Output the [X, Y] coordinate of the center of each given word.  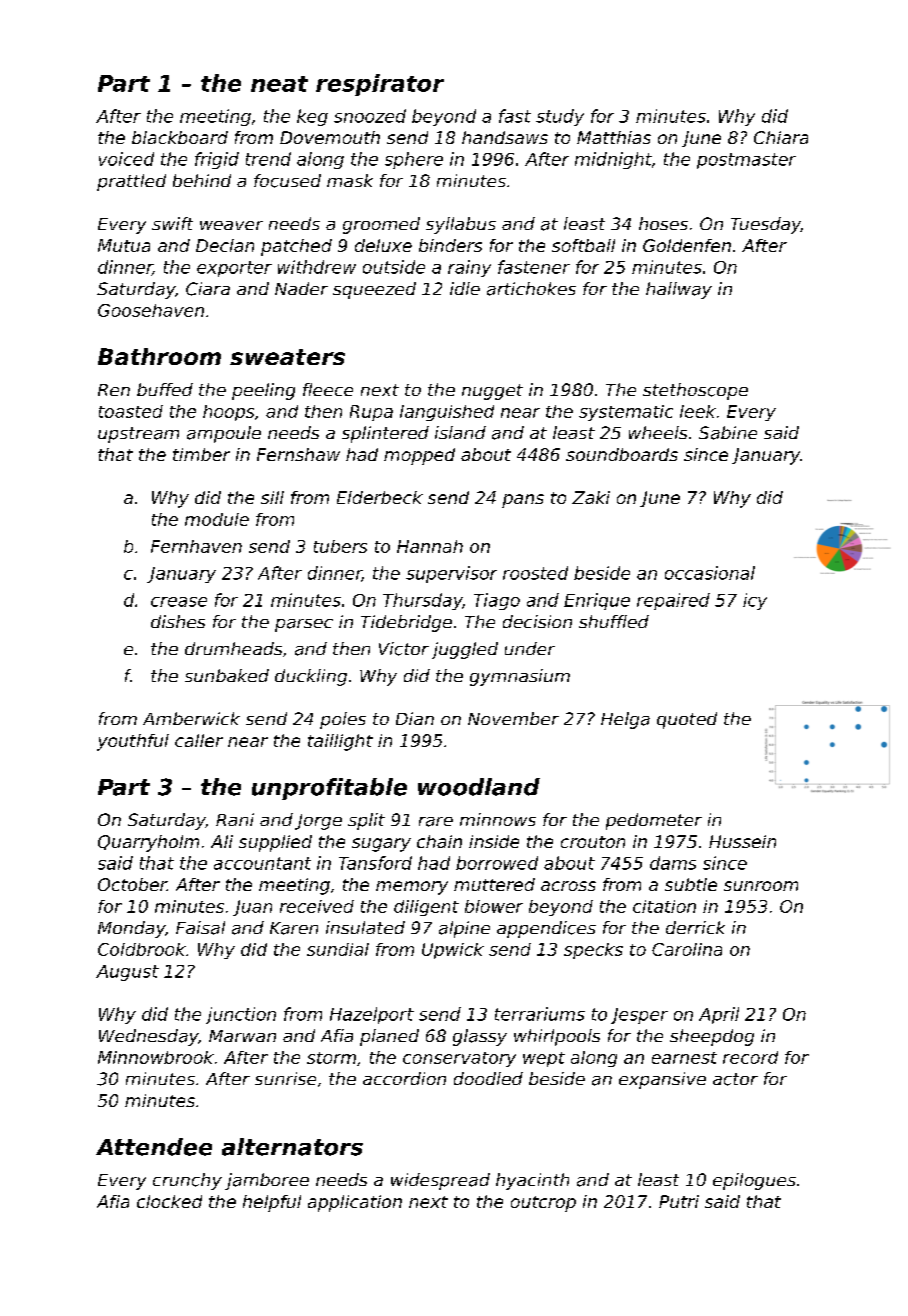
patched [296, 247]
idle [465, 288]
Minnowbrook [156, 1057]
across [568, 886]
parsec [304, 625]
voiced [126, 159]
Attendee [154, 1147]
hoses [663, 223]
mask [350, 180]
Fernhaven [196, 546]
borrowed [497, 863]
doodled [488, 1078]
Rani [235, 819]
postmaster [746, 161]
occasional [710, 573]
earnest [684, 1058]
